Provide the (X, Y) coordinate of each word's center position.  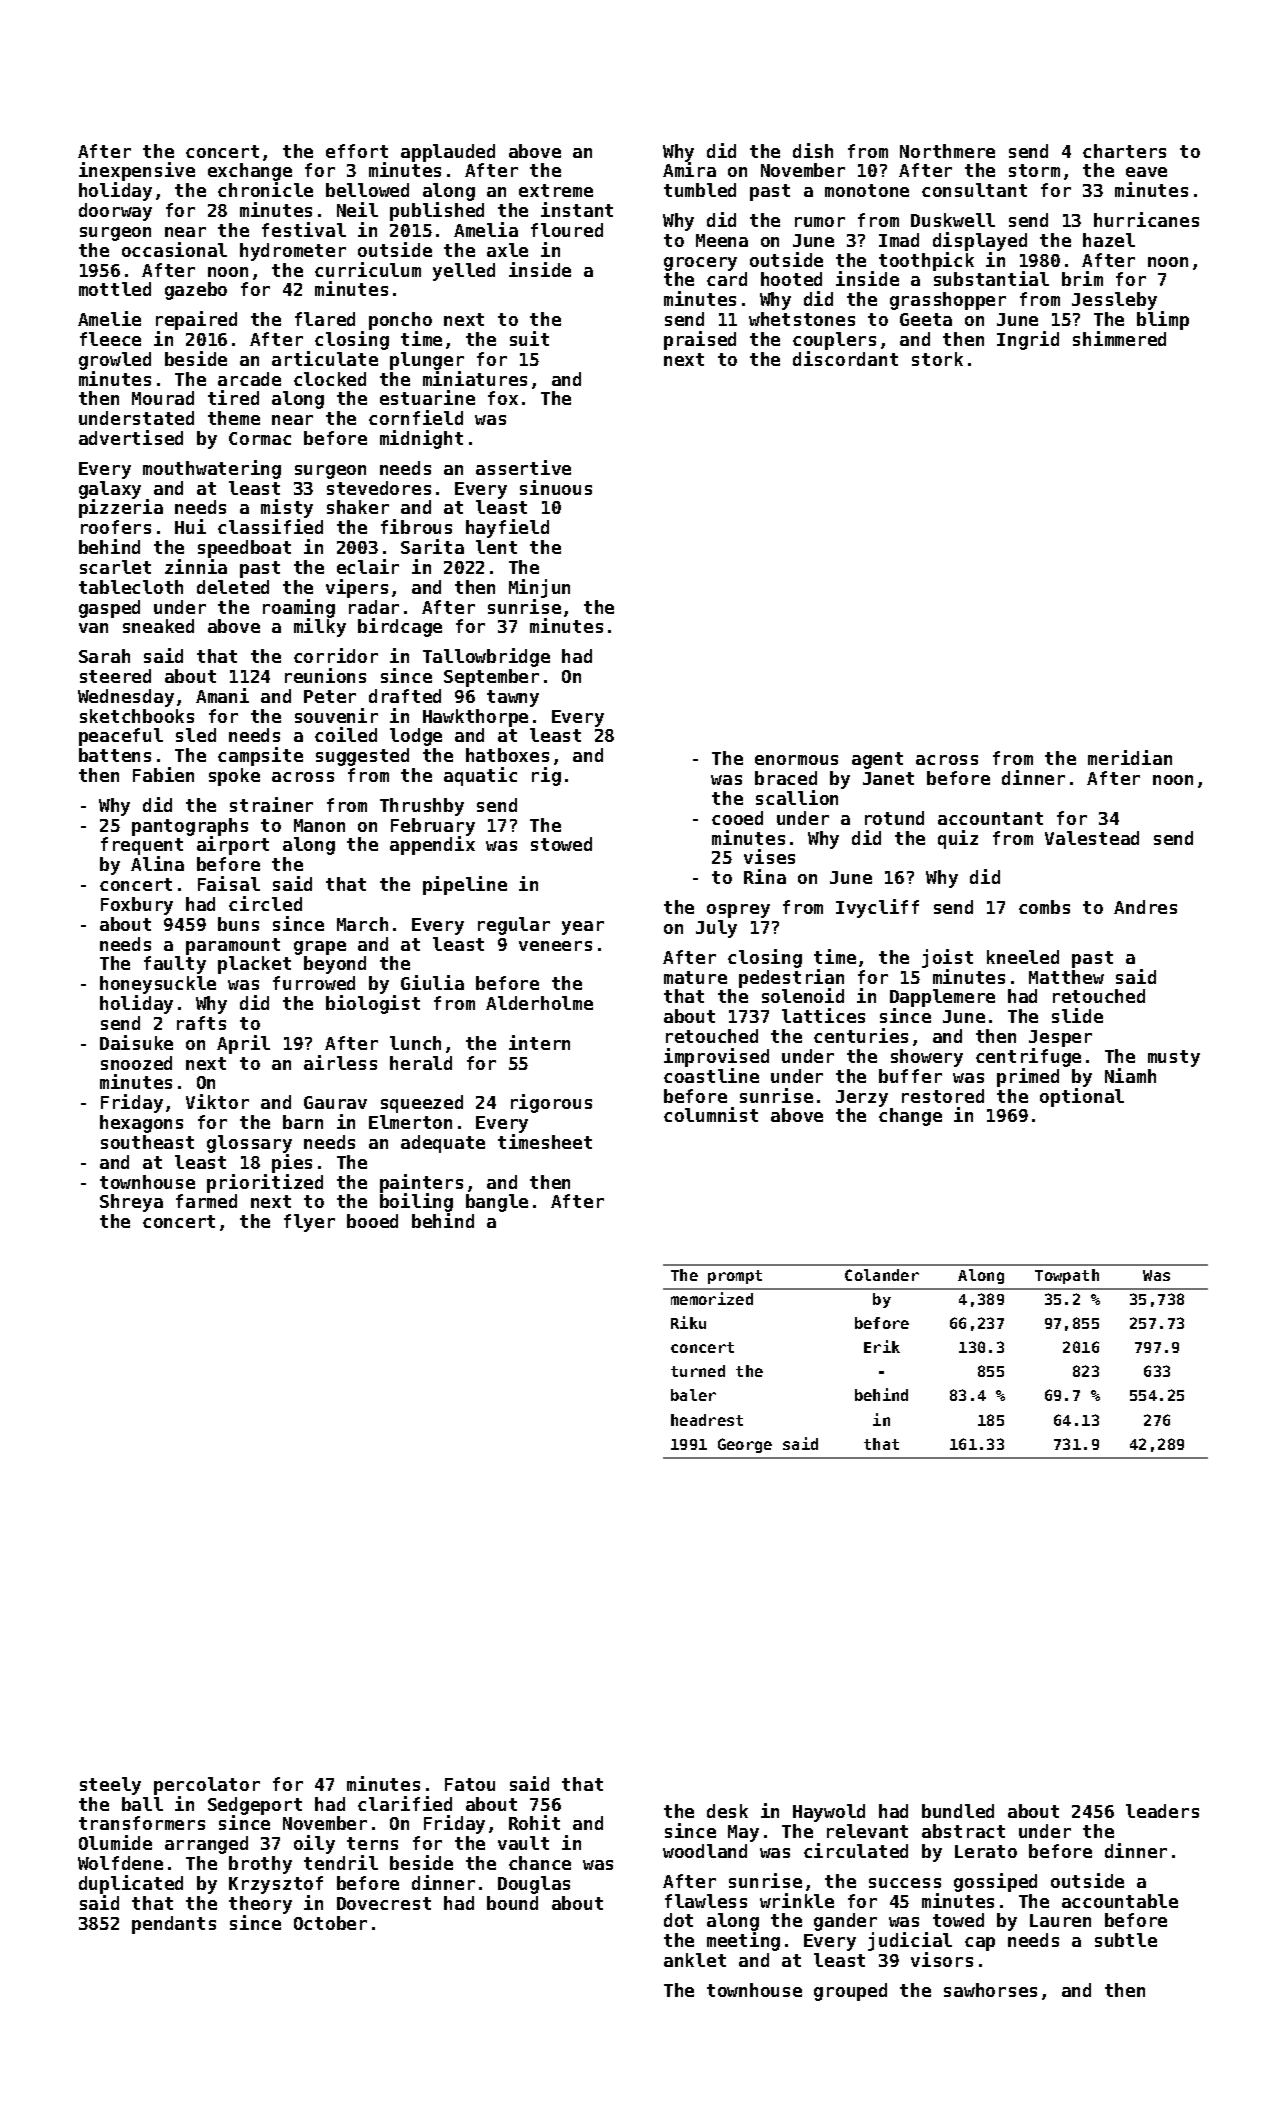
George (745, 1445)
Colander (882, 1275)
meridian (1130, 757)
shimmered (1119, 338)
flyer (309, 1223)
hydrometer (293, 252)
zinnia (196, 566)
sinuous (556, 487)
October (330, 1923)
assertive (523, 467)
